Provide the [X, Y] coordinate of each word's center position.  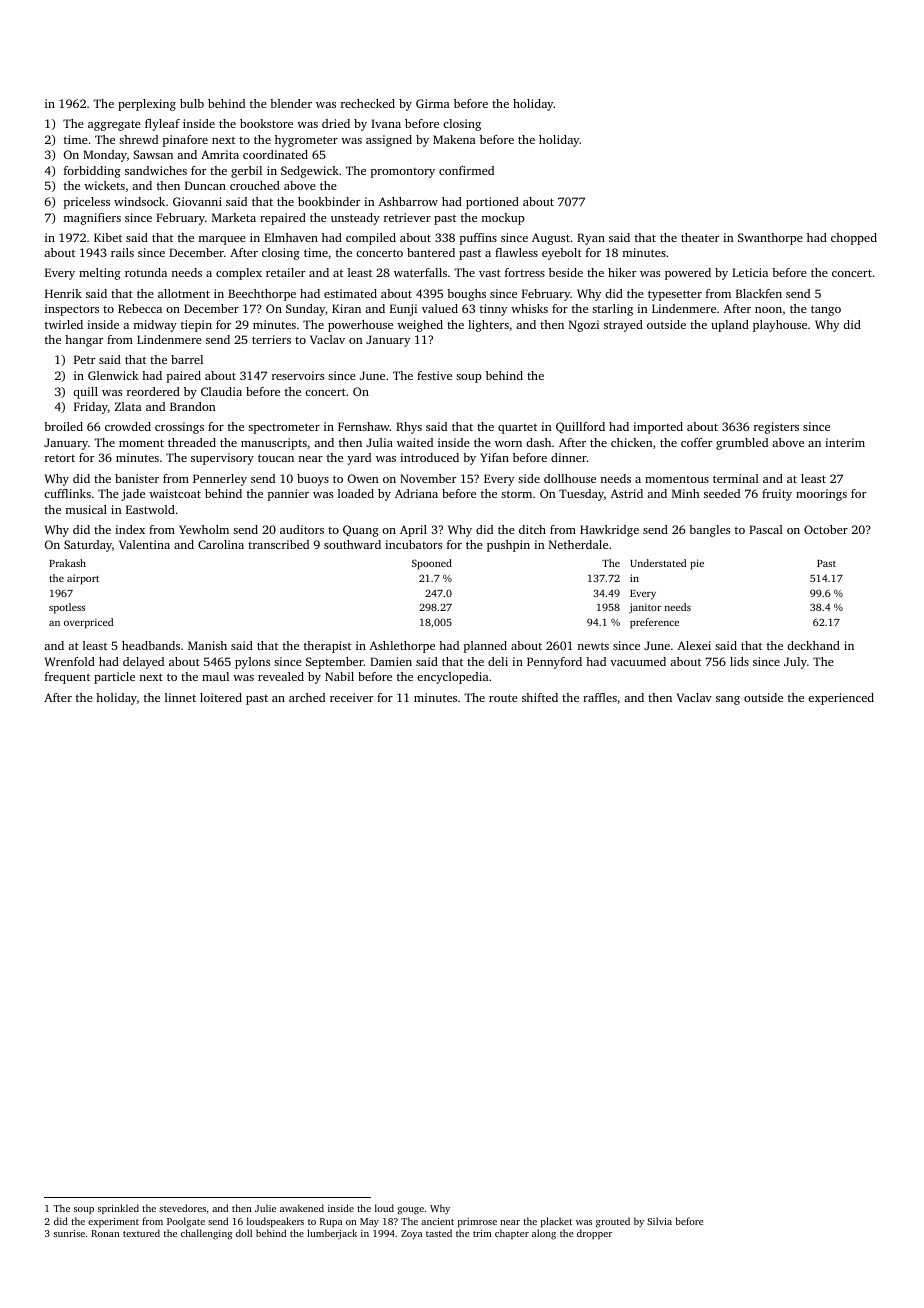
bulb [192, 103]
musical [86, 509]
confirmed [466, 170]
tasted [439, 1233]
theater [700, 237]
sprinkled [118, 1209]
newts [593, 646]
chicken [632, 442]
